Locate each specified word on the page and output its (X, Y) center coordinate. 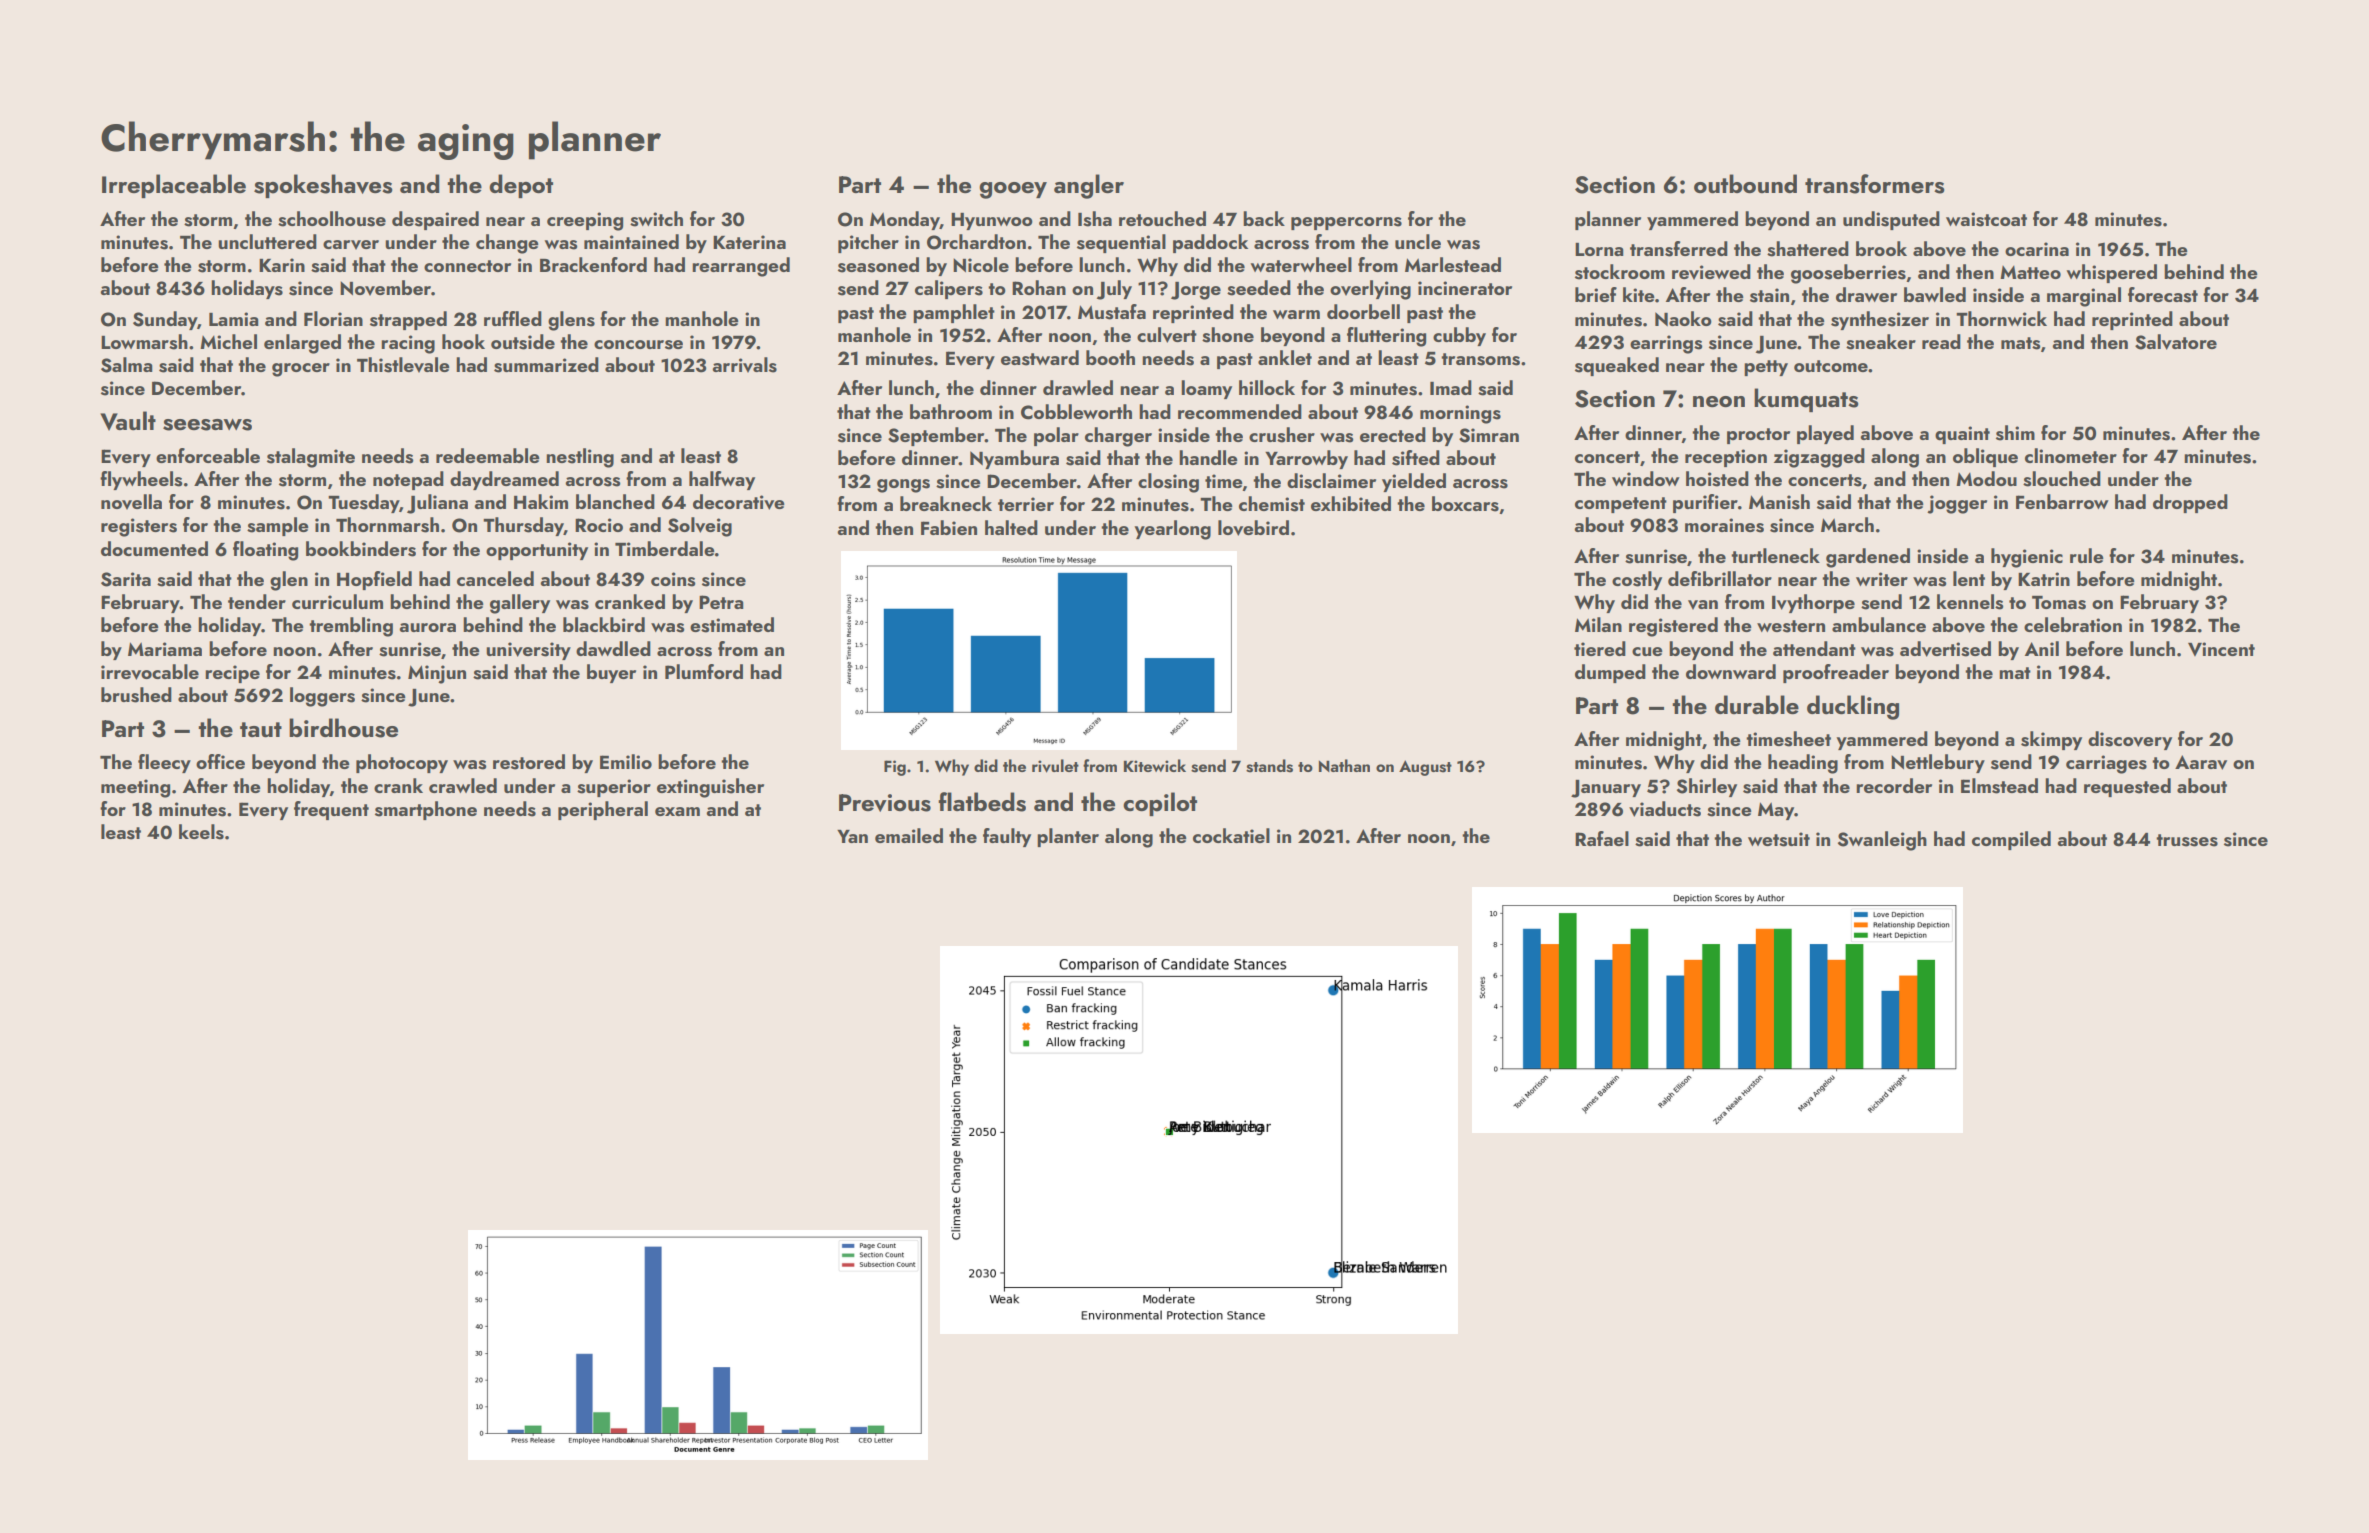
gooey (1013, 190)
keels (201, 832)
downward (1731, 671)
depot (521, 186)
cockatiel (1231, 835)
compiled (2011, 840)
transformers (1875, 184)
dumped (1610, 673)
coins (673, 579)
